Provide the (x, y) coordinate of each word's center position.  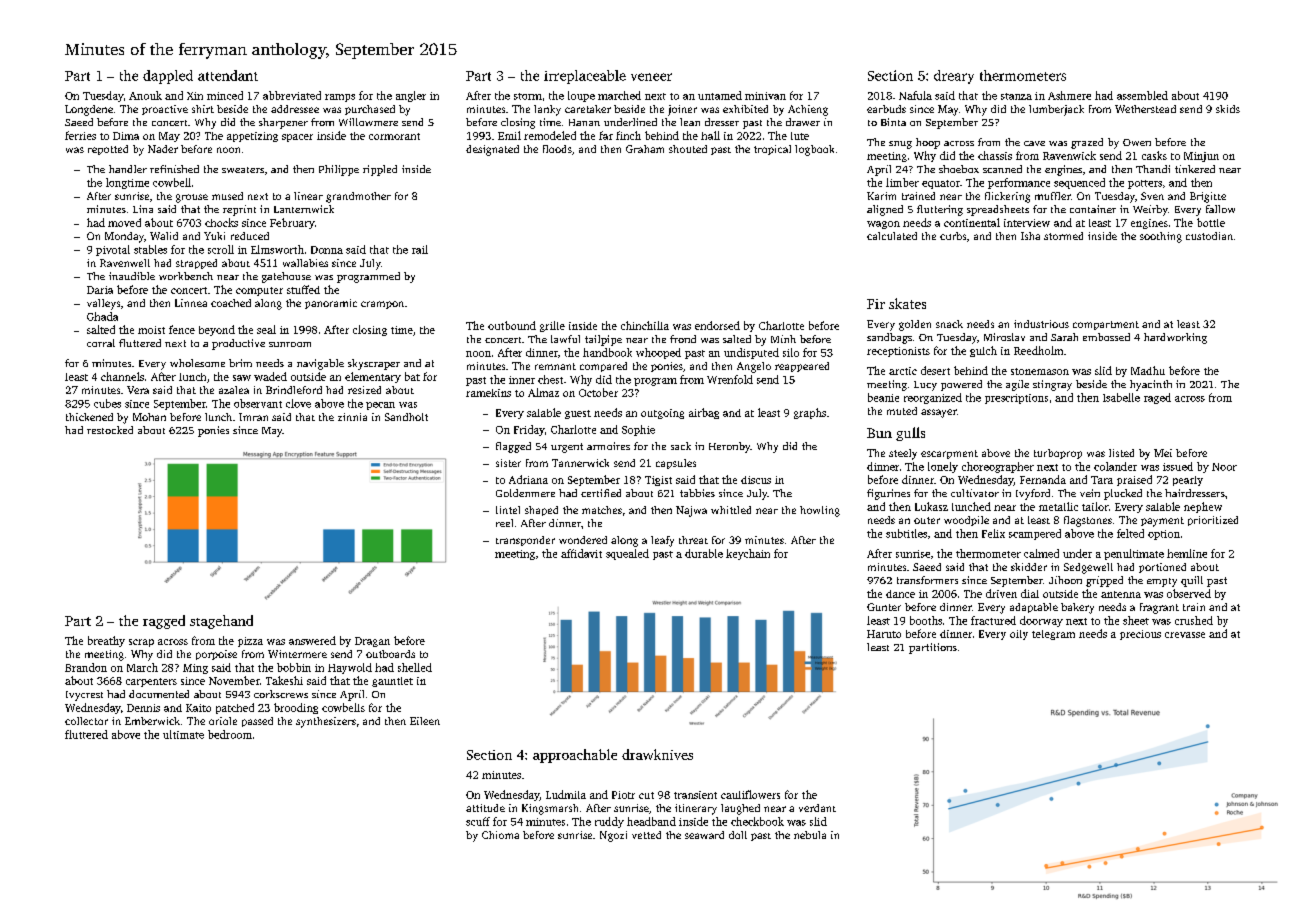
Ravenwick (1069, 155)
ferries (80, 135)
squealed (627, 554)
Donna (327, 250)
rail (420, 249)
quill (1192, 581)
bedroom (230, 734)
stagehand (221, 622)
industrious (1041, 324)
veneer (651, 77)
